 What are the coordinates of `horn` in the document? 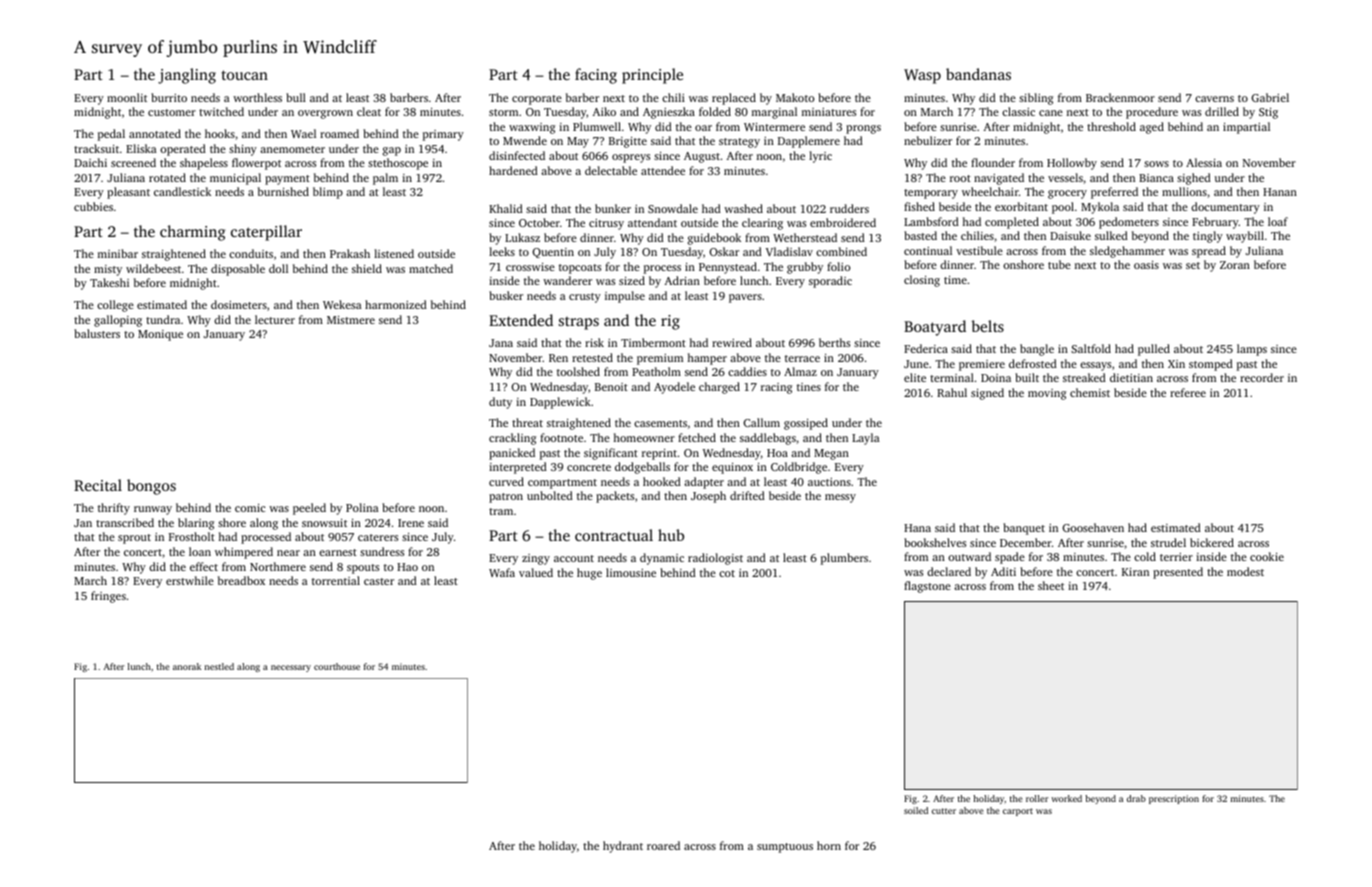 It's located at (829, 845).
